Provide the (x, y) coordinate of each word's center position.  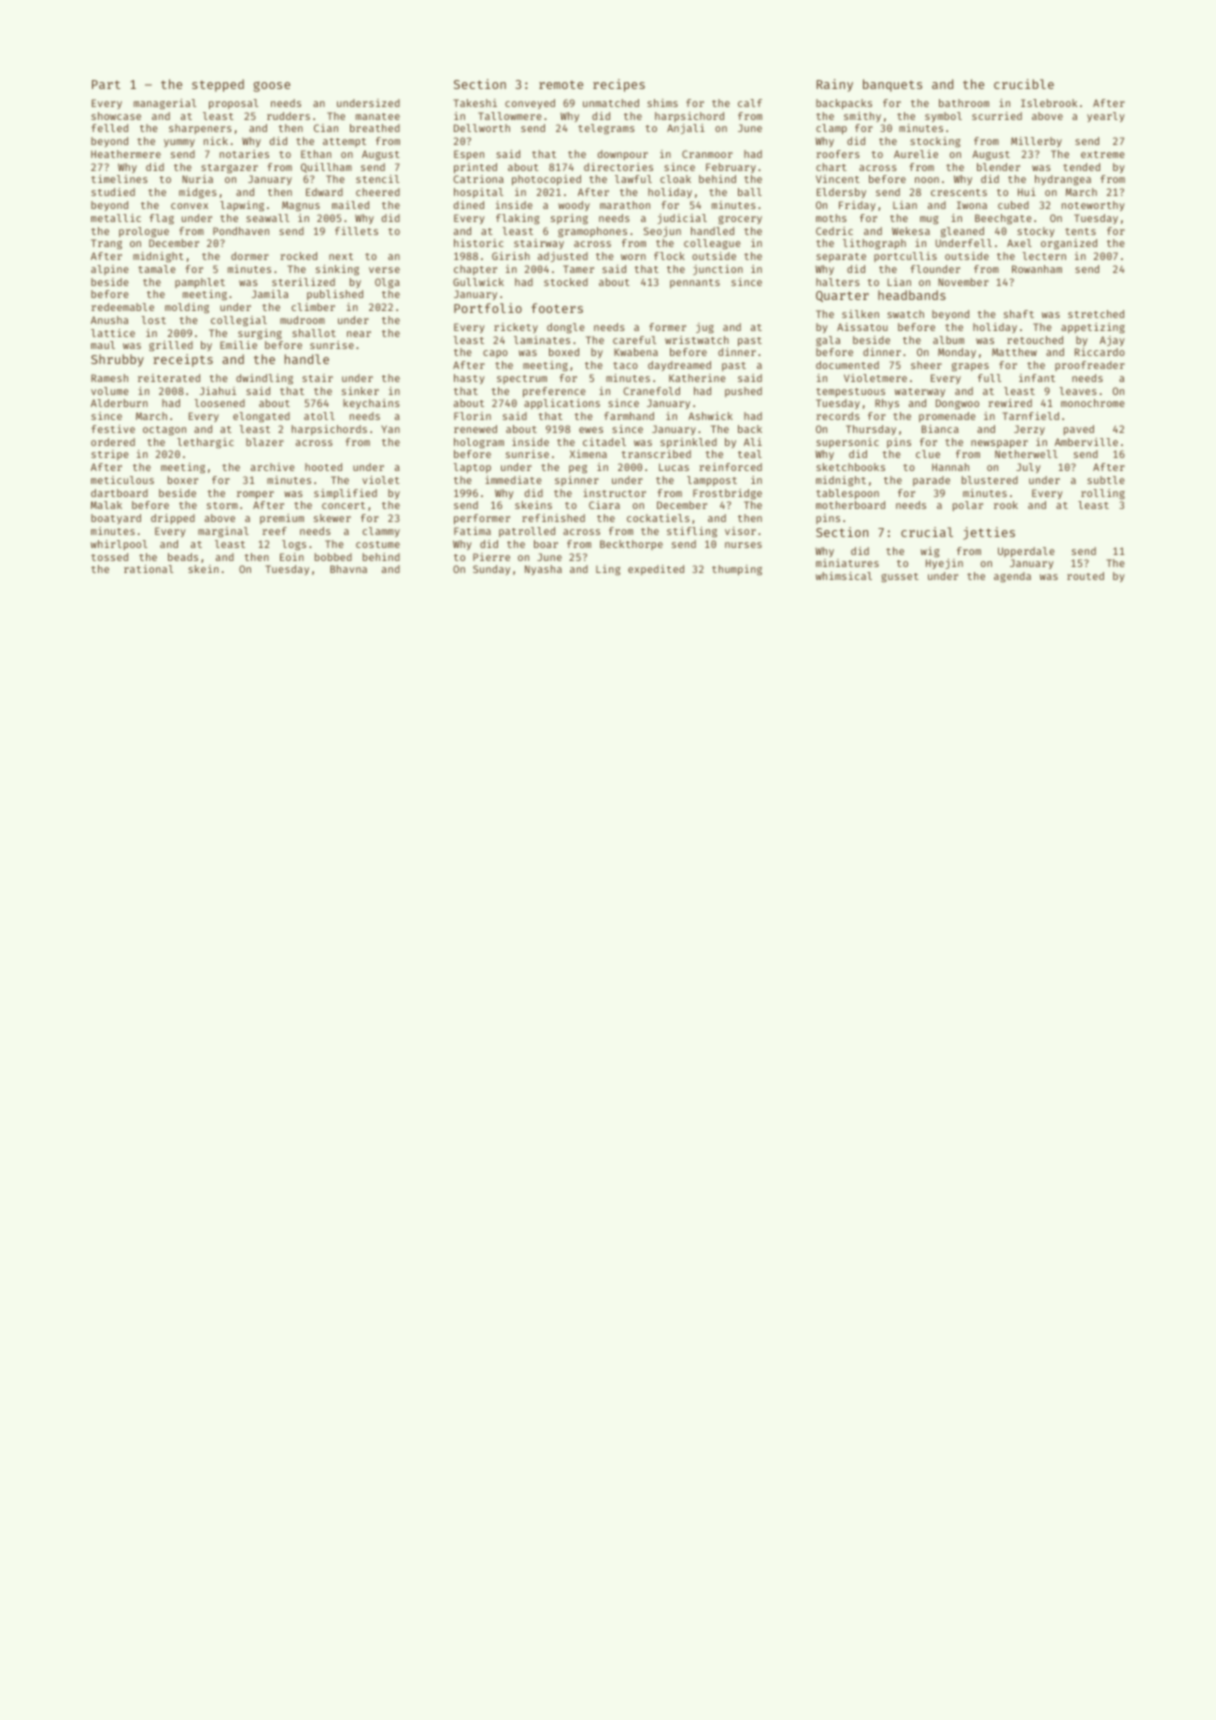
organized (1069, 244)
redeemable (122, 307)
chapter (475, 270)
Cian (326, 128)
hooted (323, 467)
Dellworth (482, 128)
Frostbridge (727, 494)
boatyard (116, 519)
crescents (959, 192)
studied (113, 192)
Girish (511, 256)
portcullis (905, 257)
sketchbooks (850, 467)
